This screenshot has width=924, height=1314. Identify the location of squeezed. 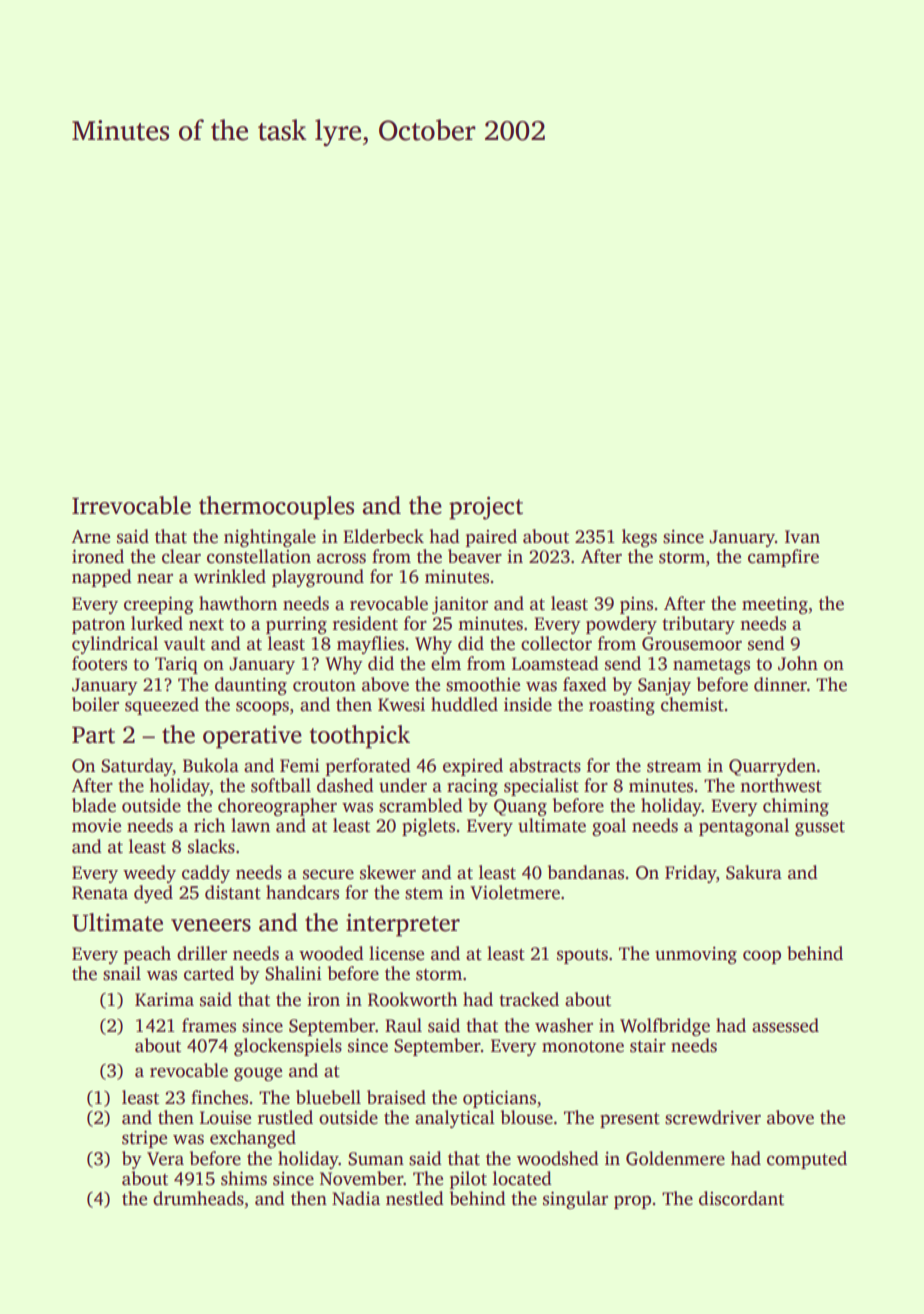
(162, 706).
